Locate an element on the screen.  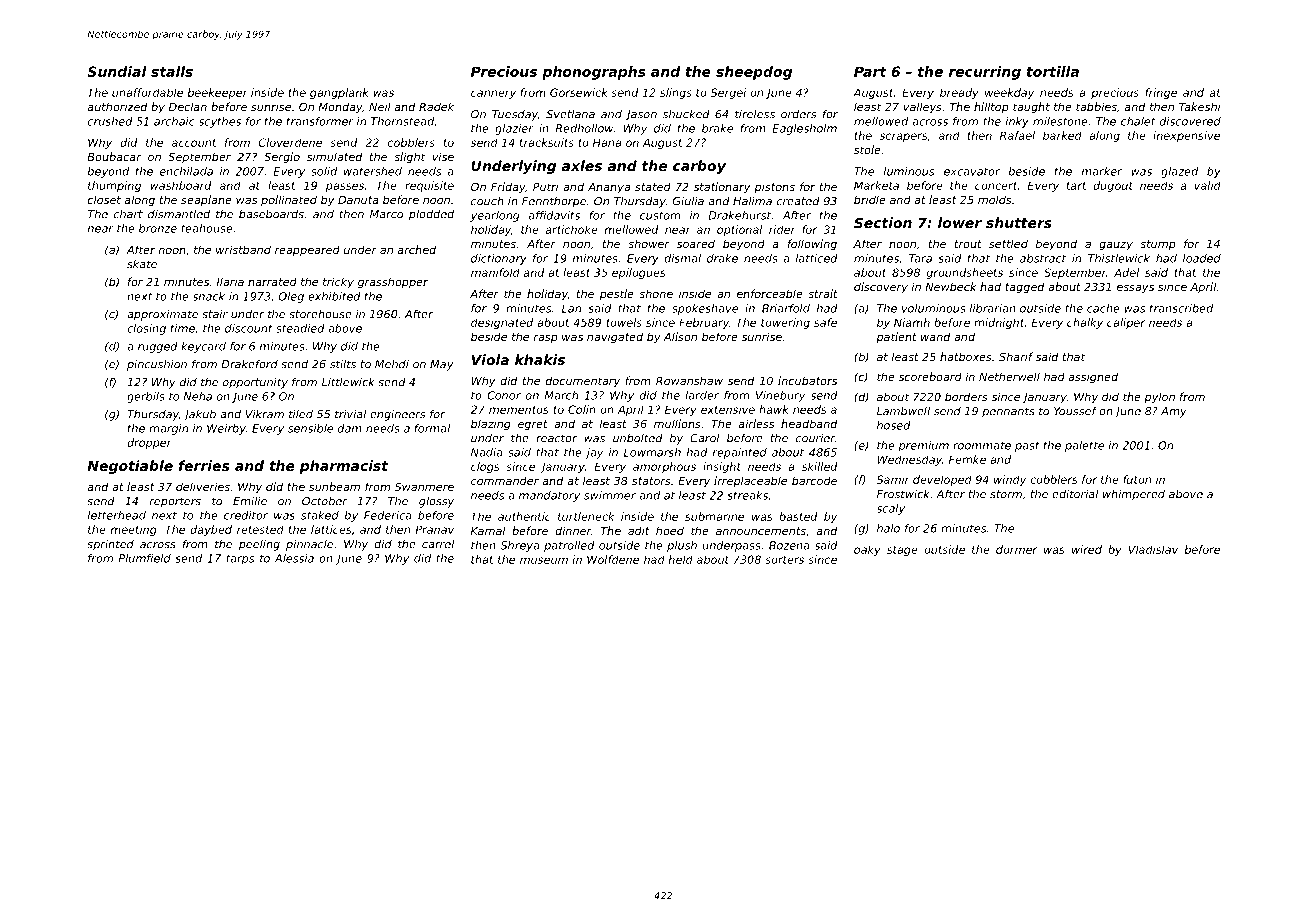
simulated is located at coordinates (334, 156).
